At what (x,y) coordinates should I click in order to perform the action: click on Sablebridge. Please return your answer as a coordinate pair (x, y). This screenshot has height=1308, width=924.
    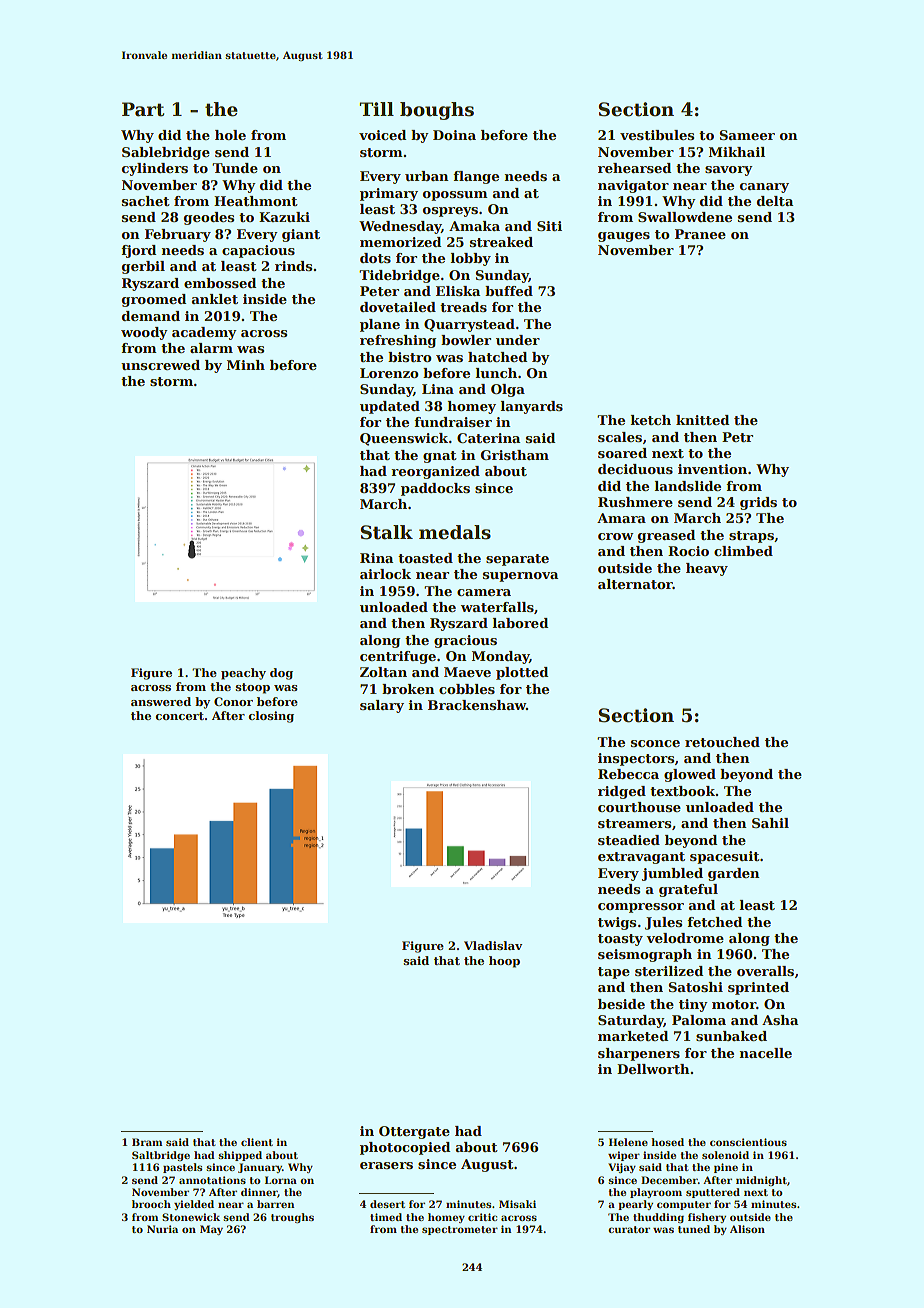
    Looking at the image, I should click on (166, 153).
